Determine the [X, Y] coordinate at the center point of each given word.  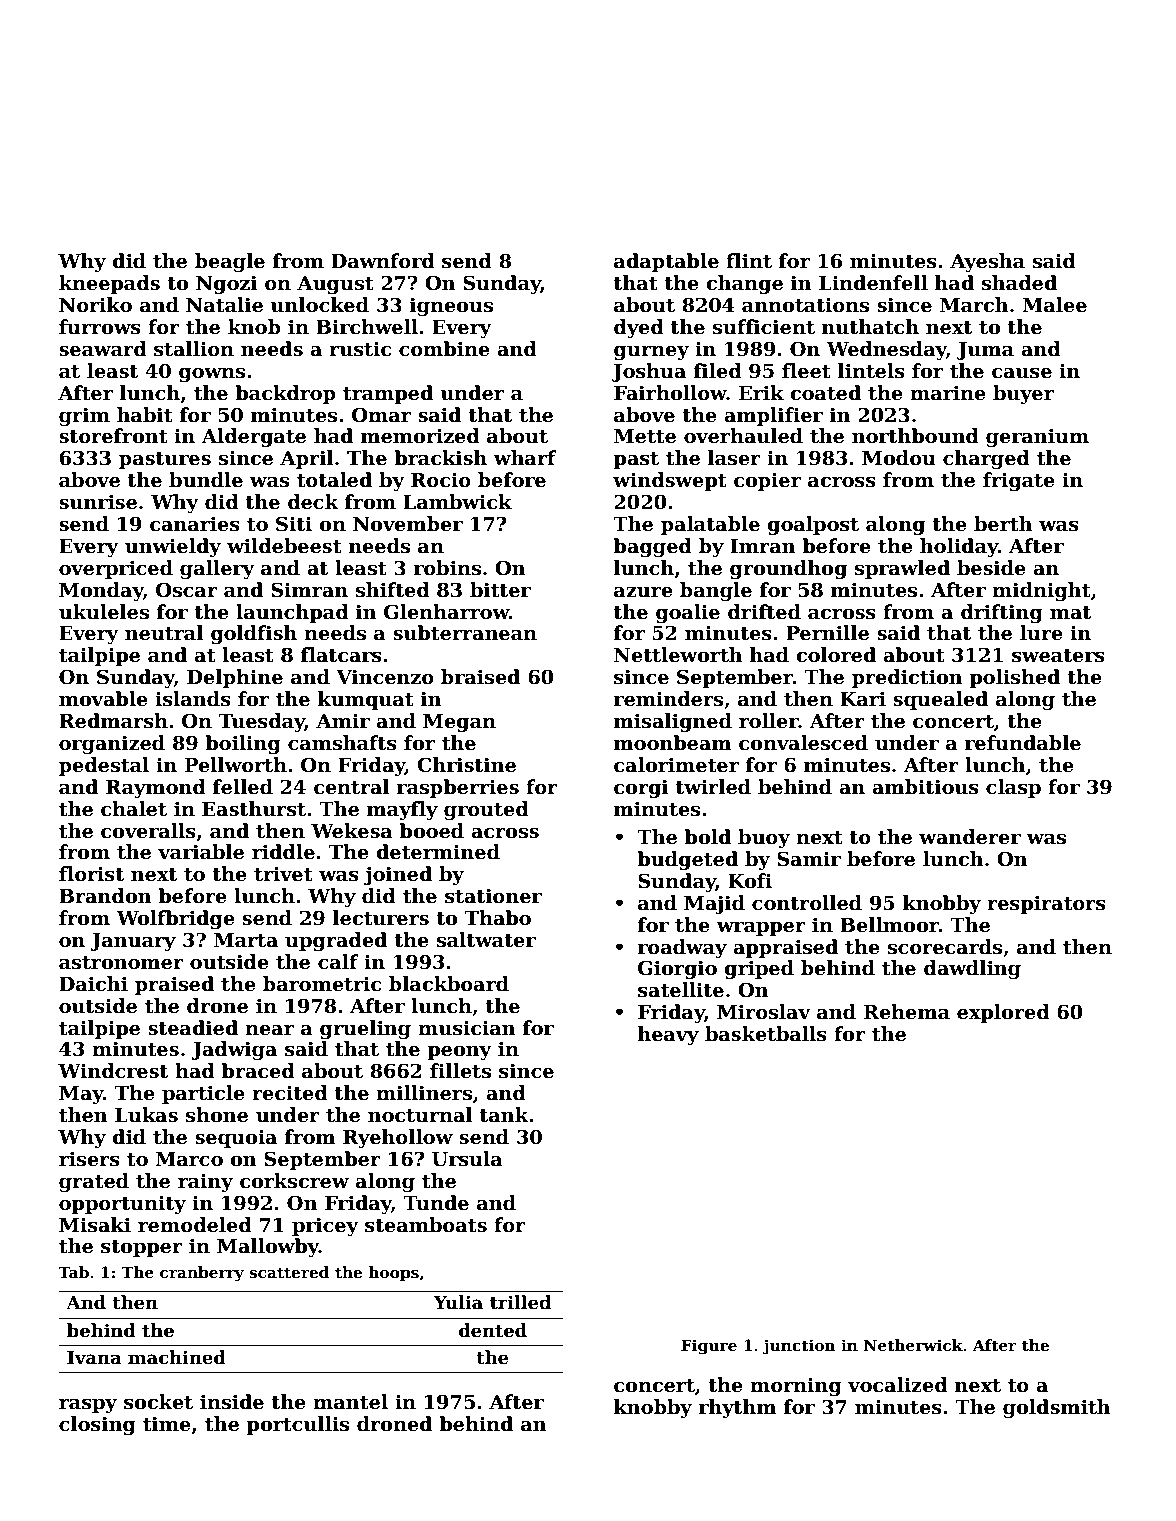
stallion [194, 349]
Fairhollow [670, 393]
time [167, 1424]
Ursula [467, 1159]
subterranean [465, 633]
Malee [1054, 305]
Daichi [93, 984]
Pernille [827, 633]
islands [193, 699]
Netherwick [913, 1345]
